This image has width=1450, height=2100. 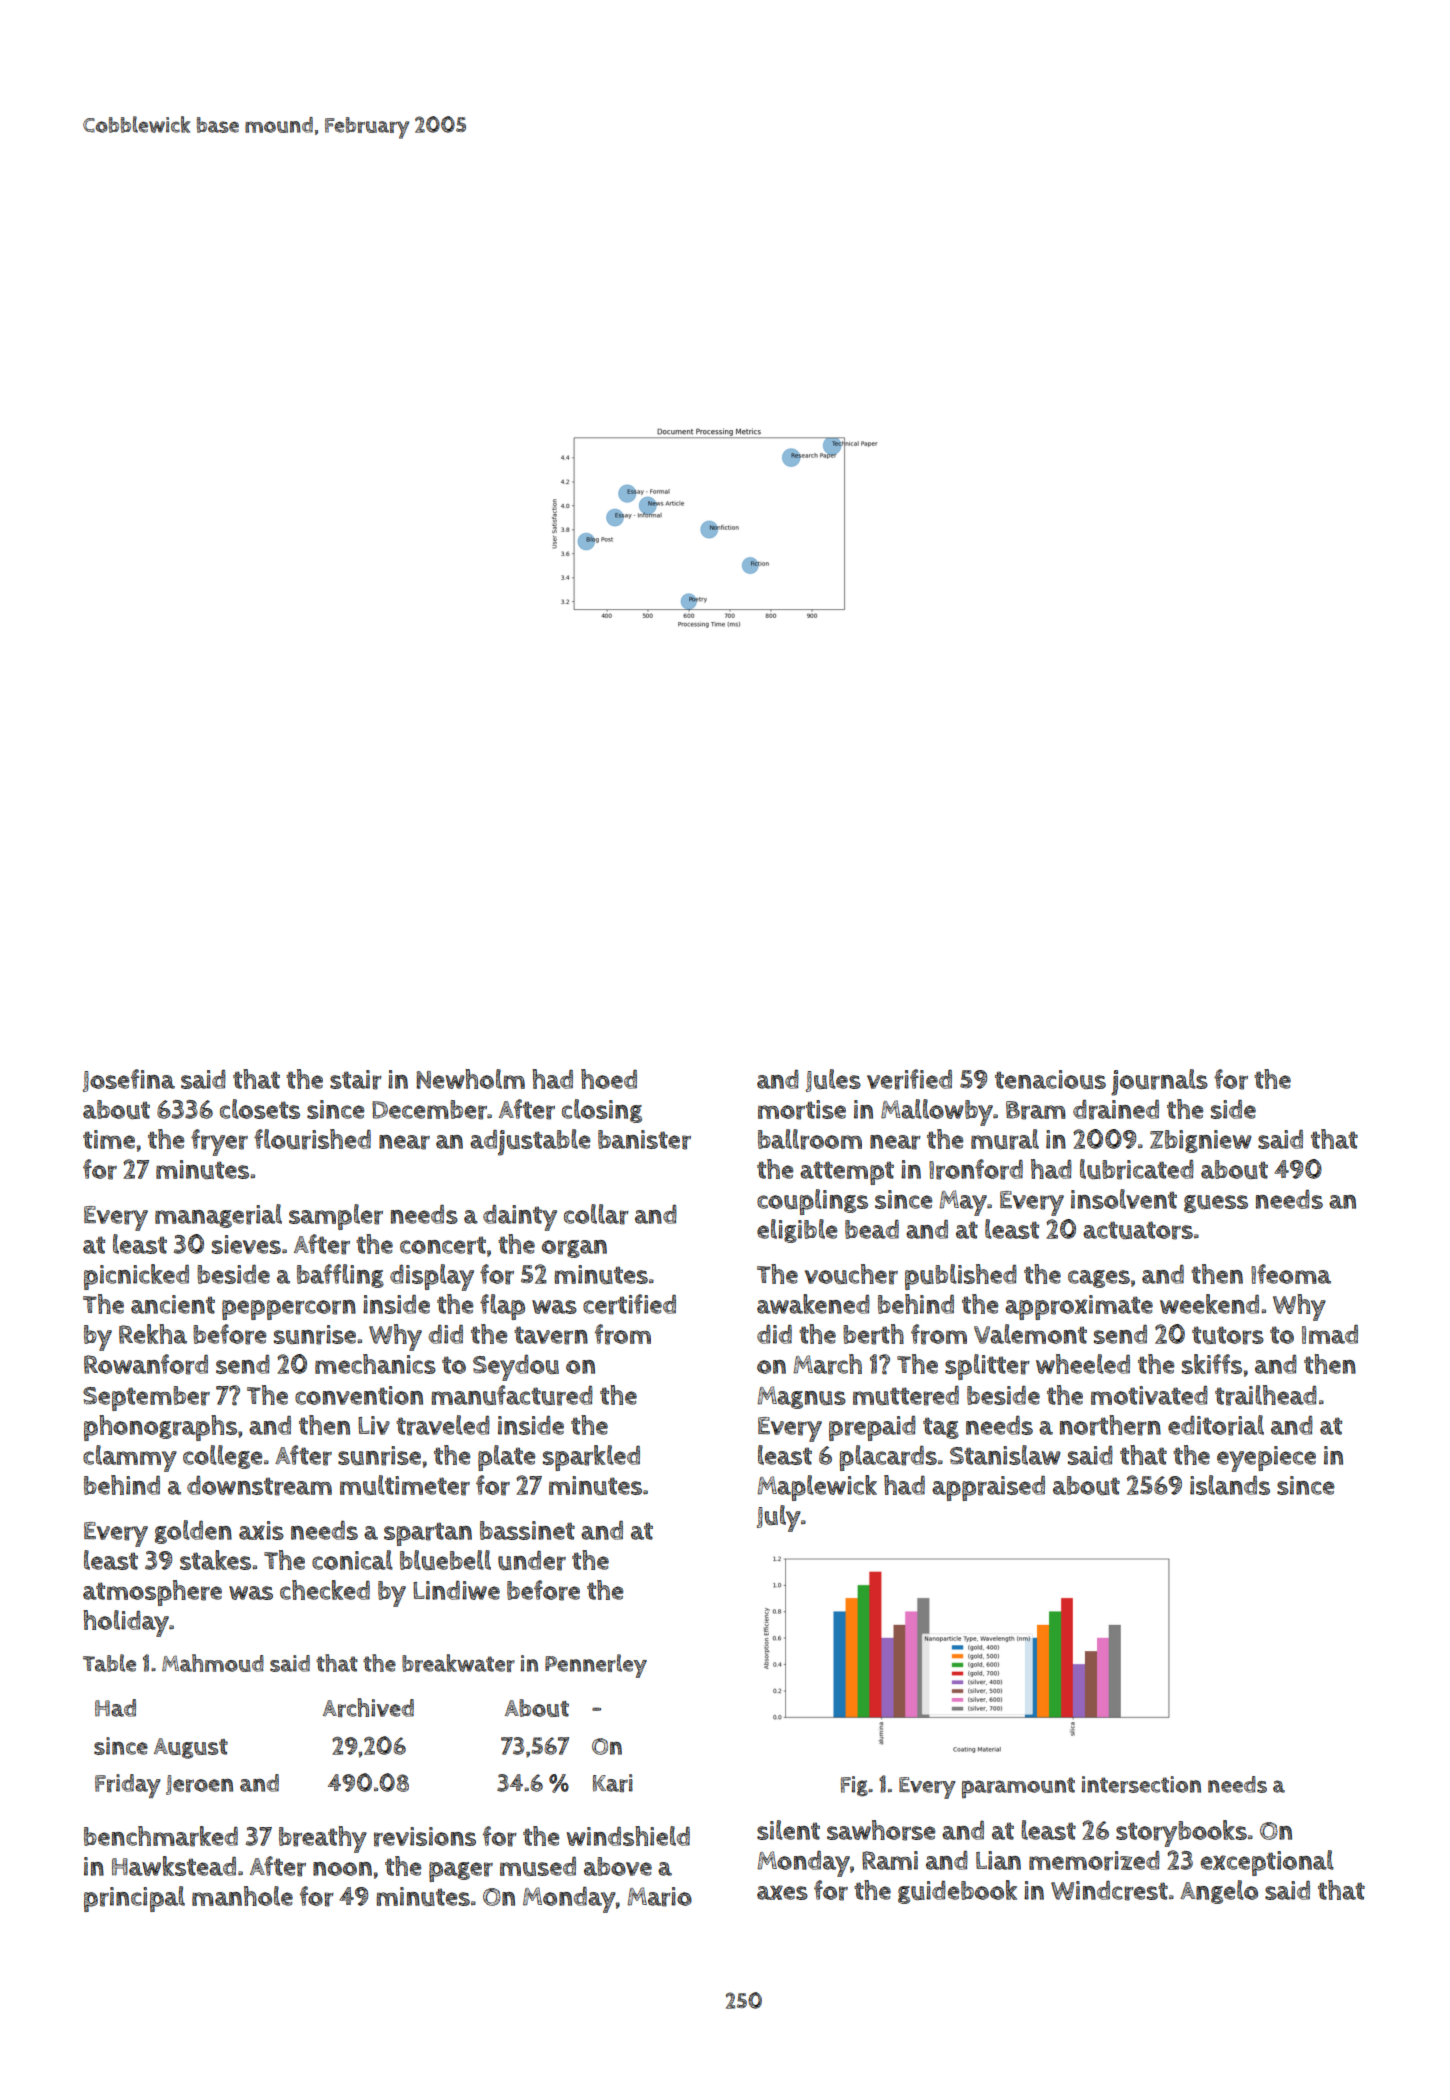 I want to click on sieves, so click(x=246, y=1244).
